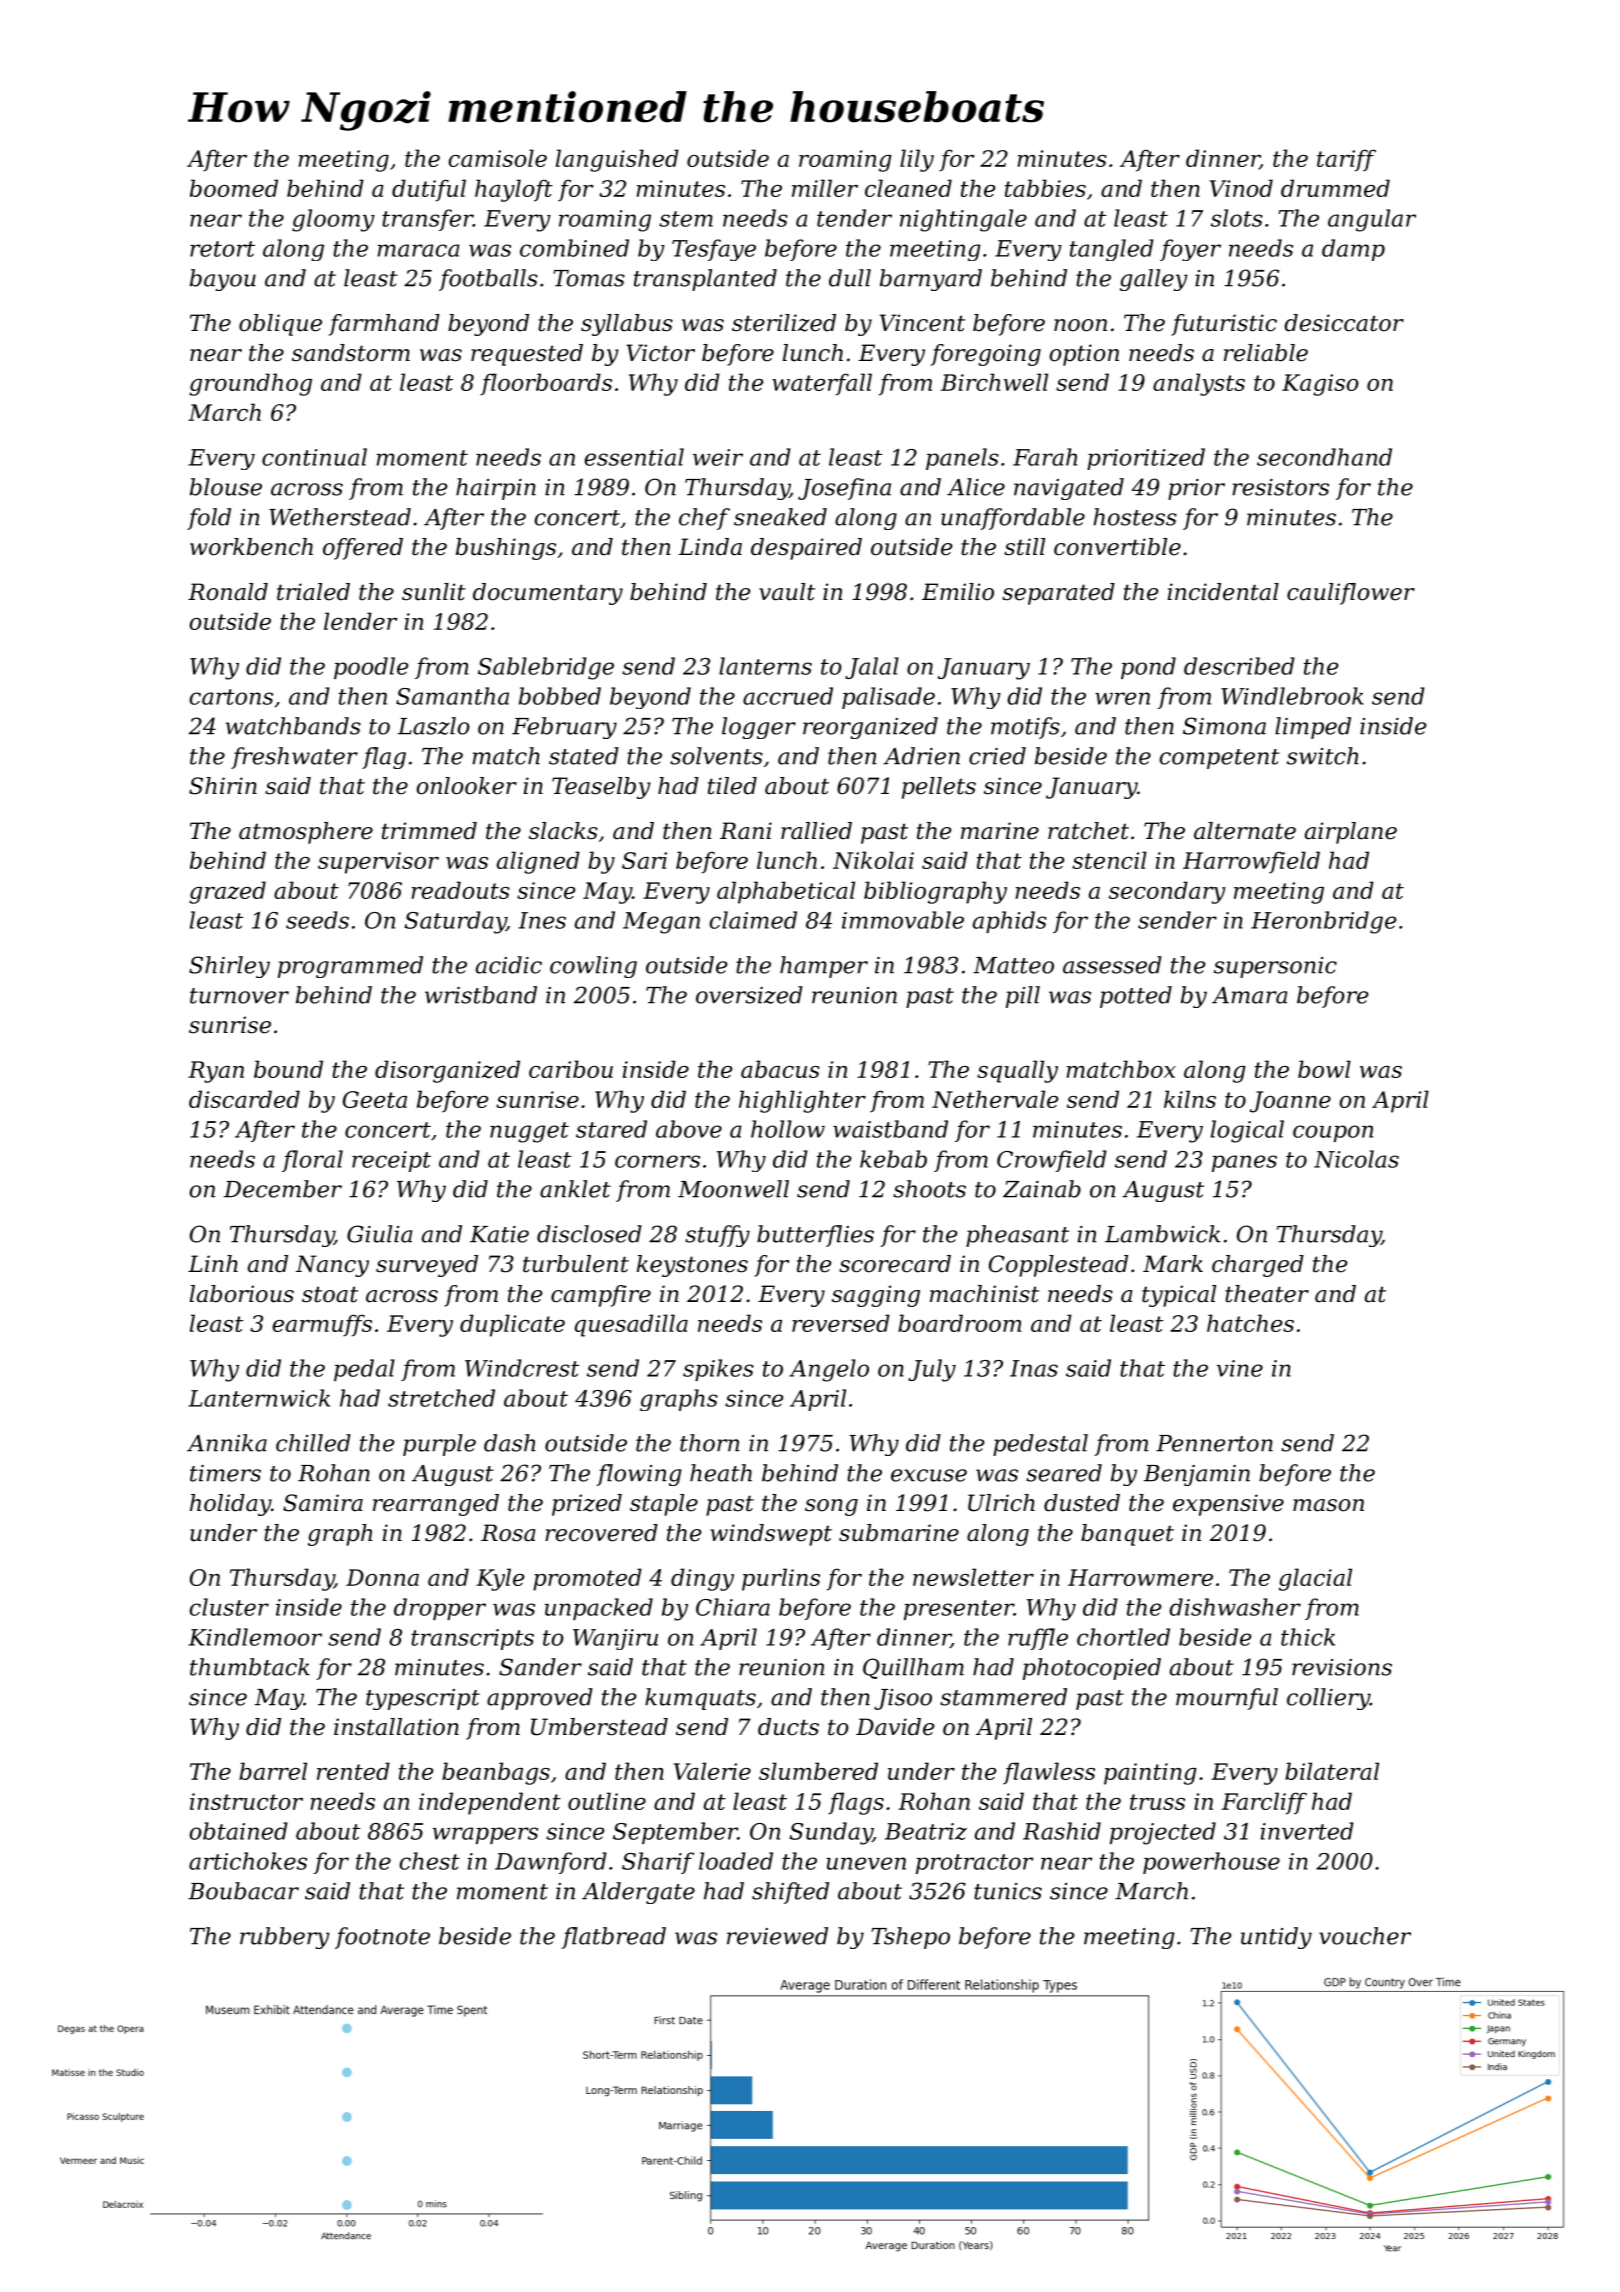 The height and width of the screenshot is (2292, 1620). What do you see at coordinates (627, 325) in the screenshot?
I see `syllabus` at bounding box center [627, 325].
